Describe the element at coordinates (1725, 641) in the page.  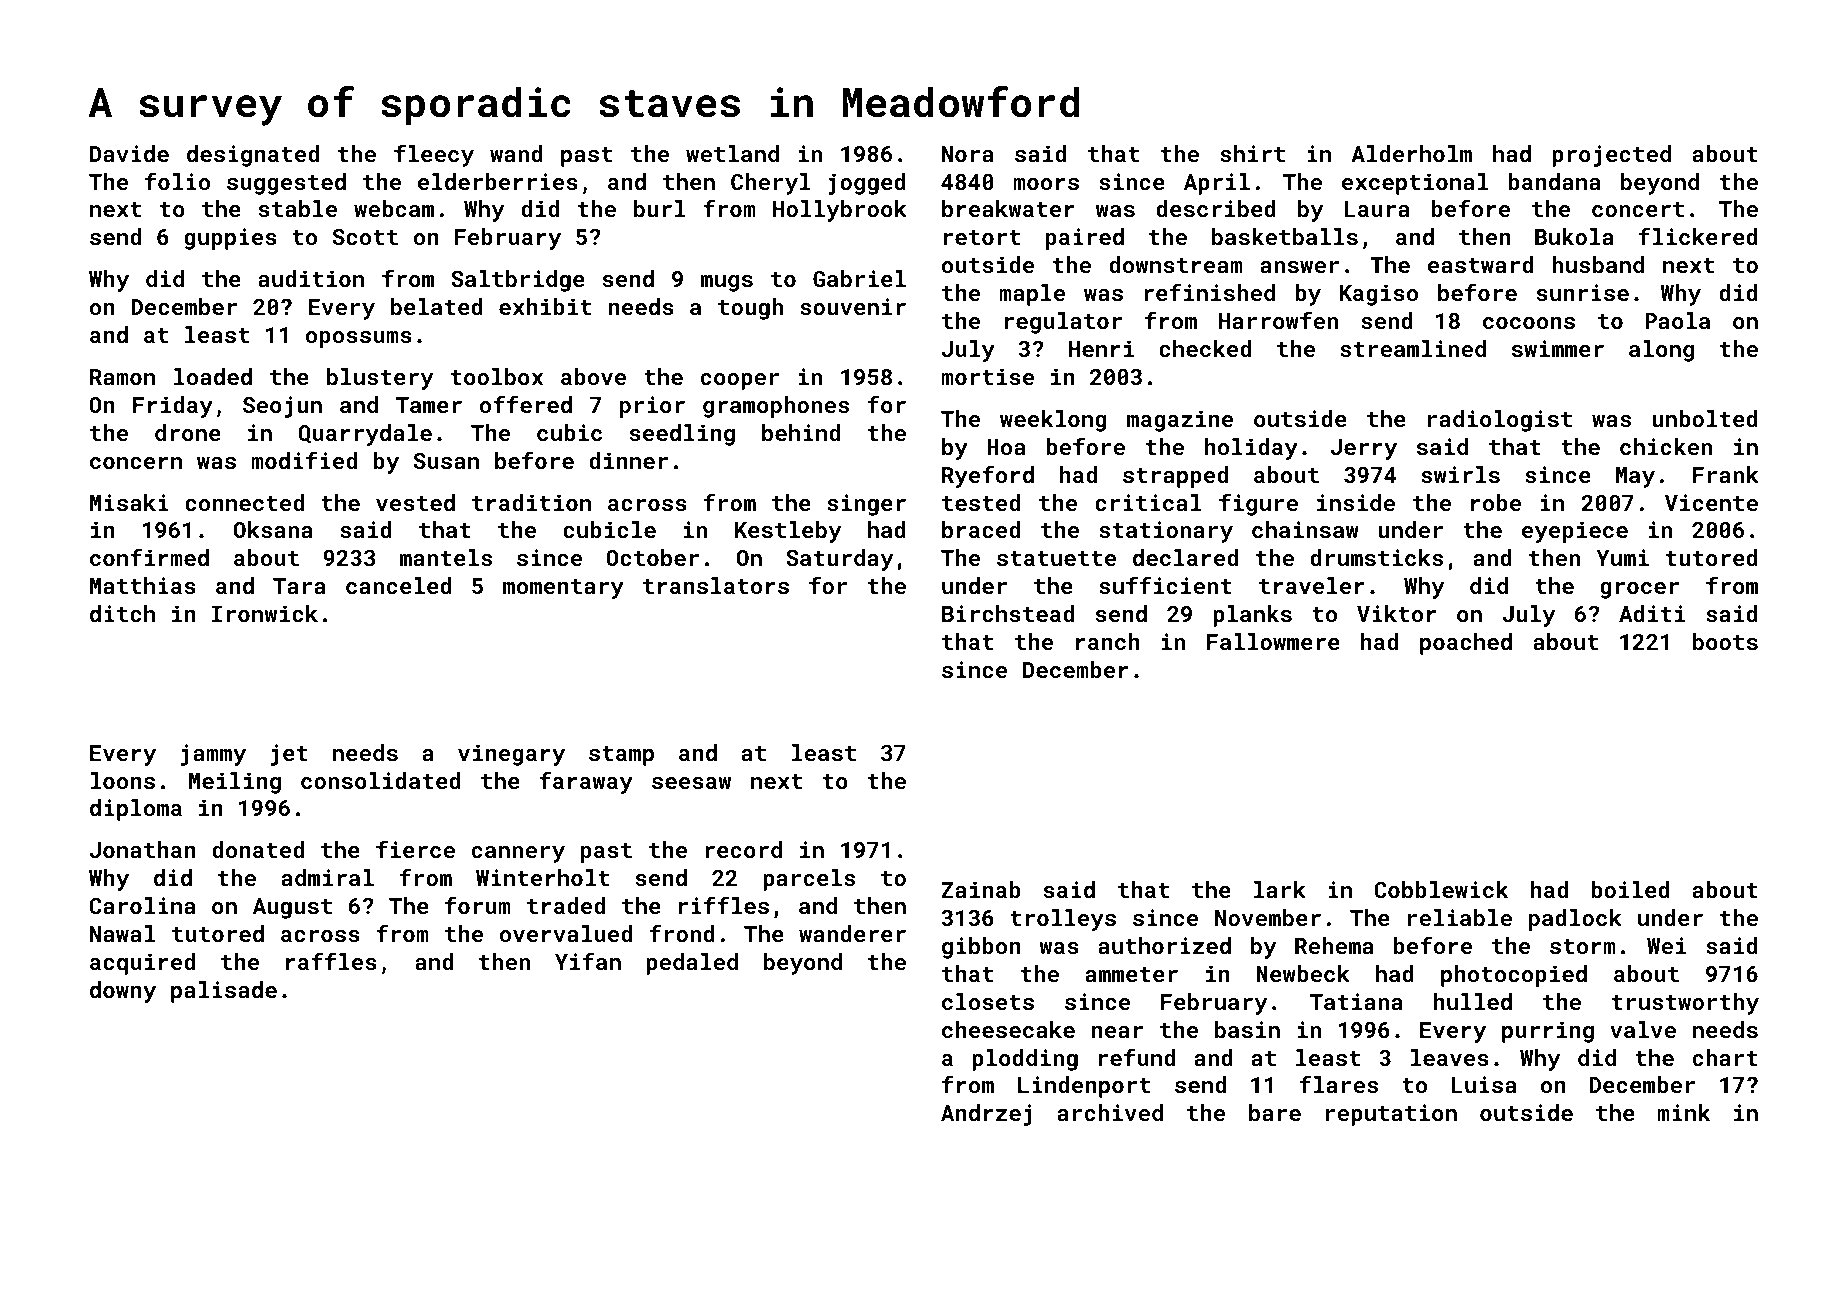
I see `boots` at that location.
